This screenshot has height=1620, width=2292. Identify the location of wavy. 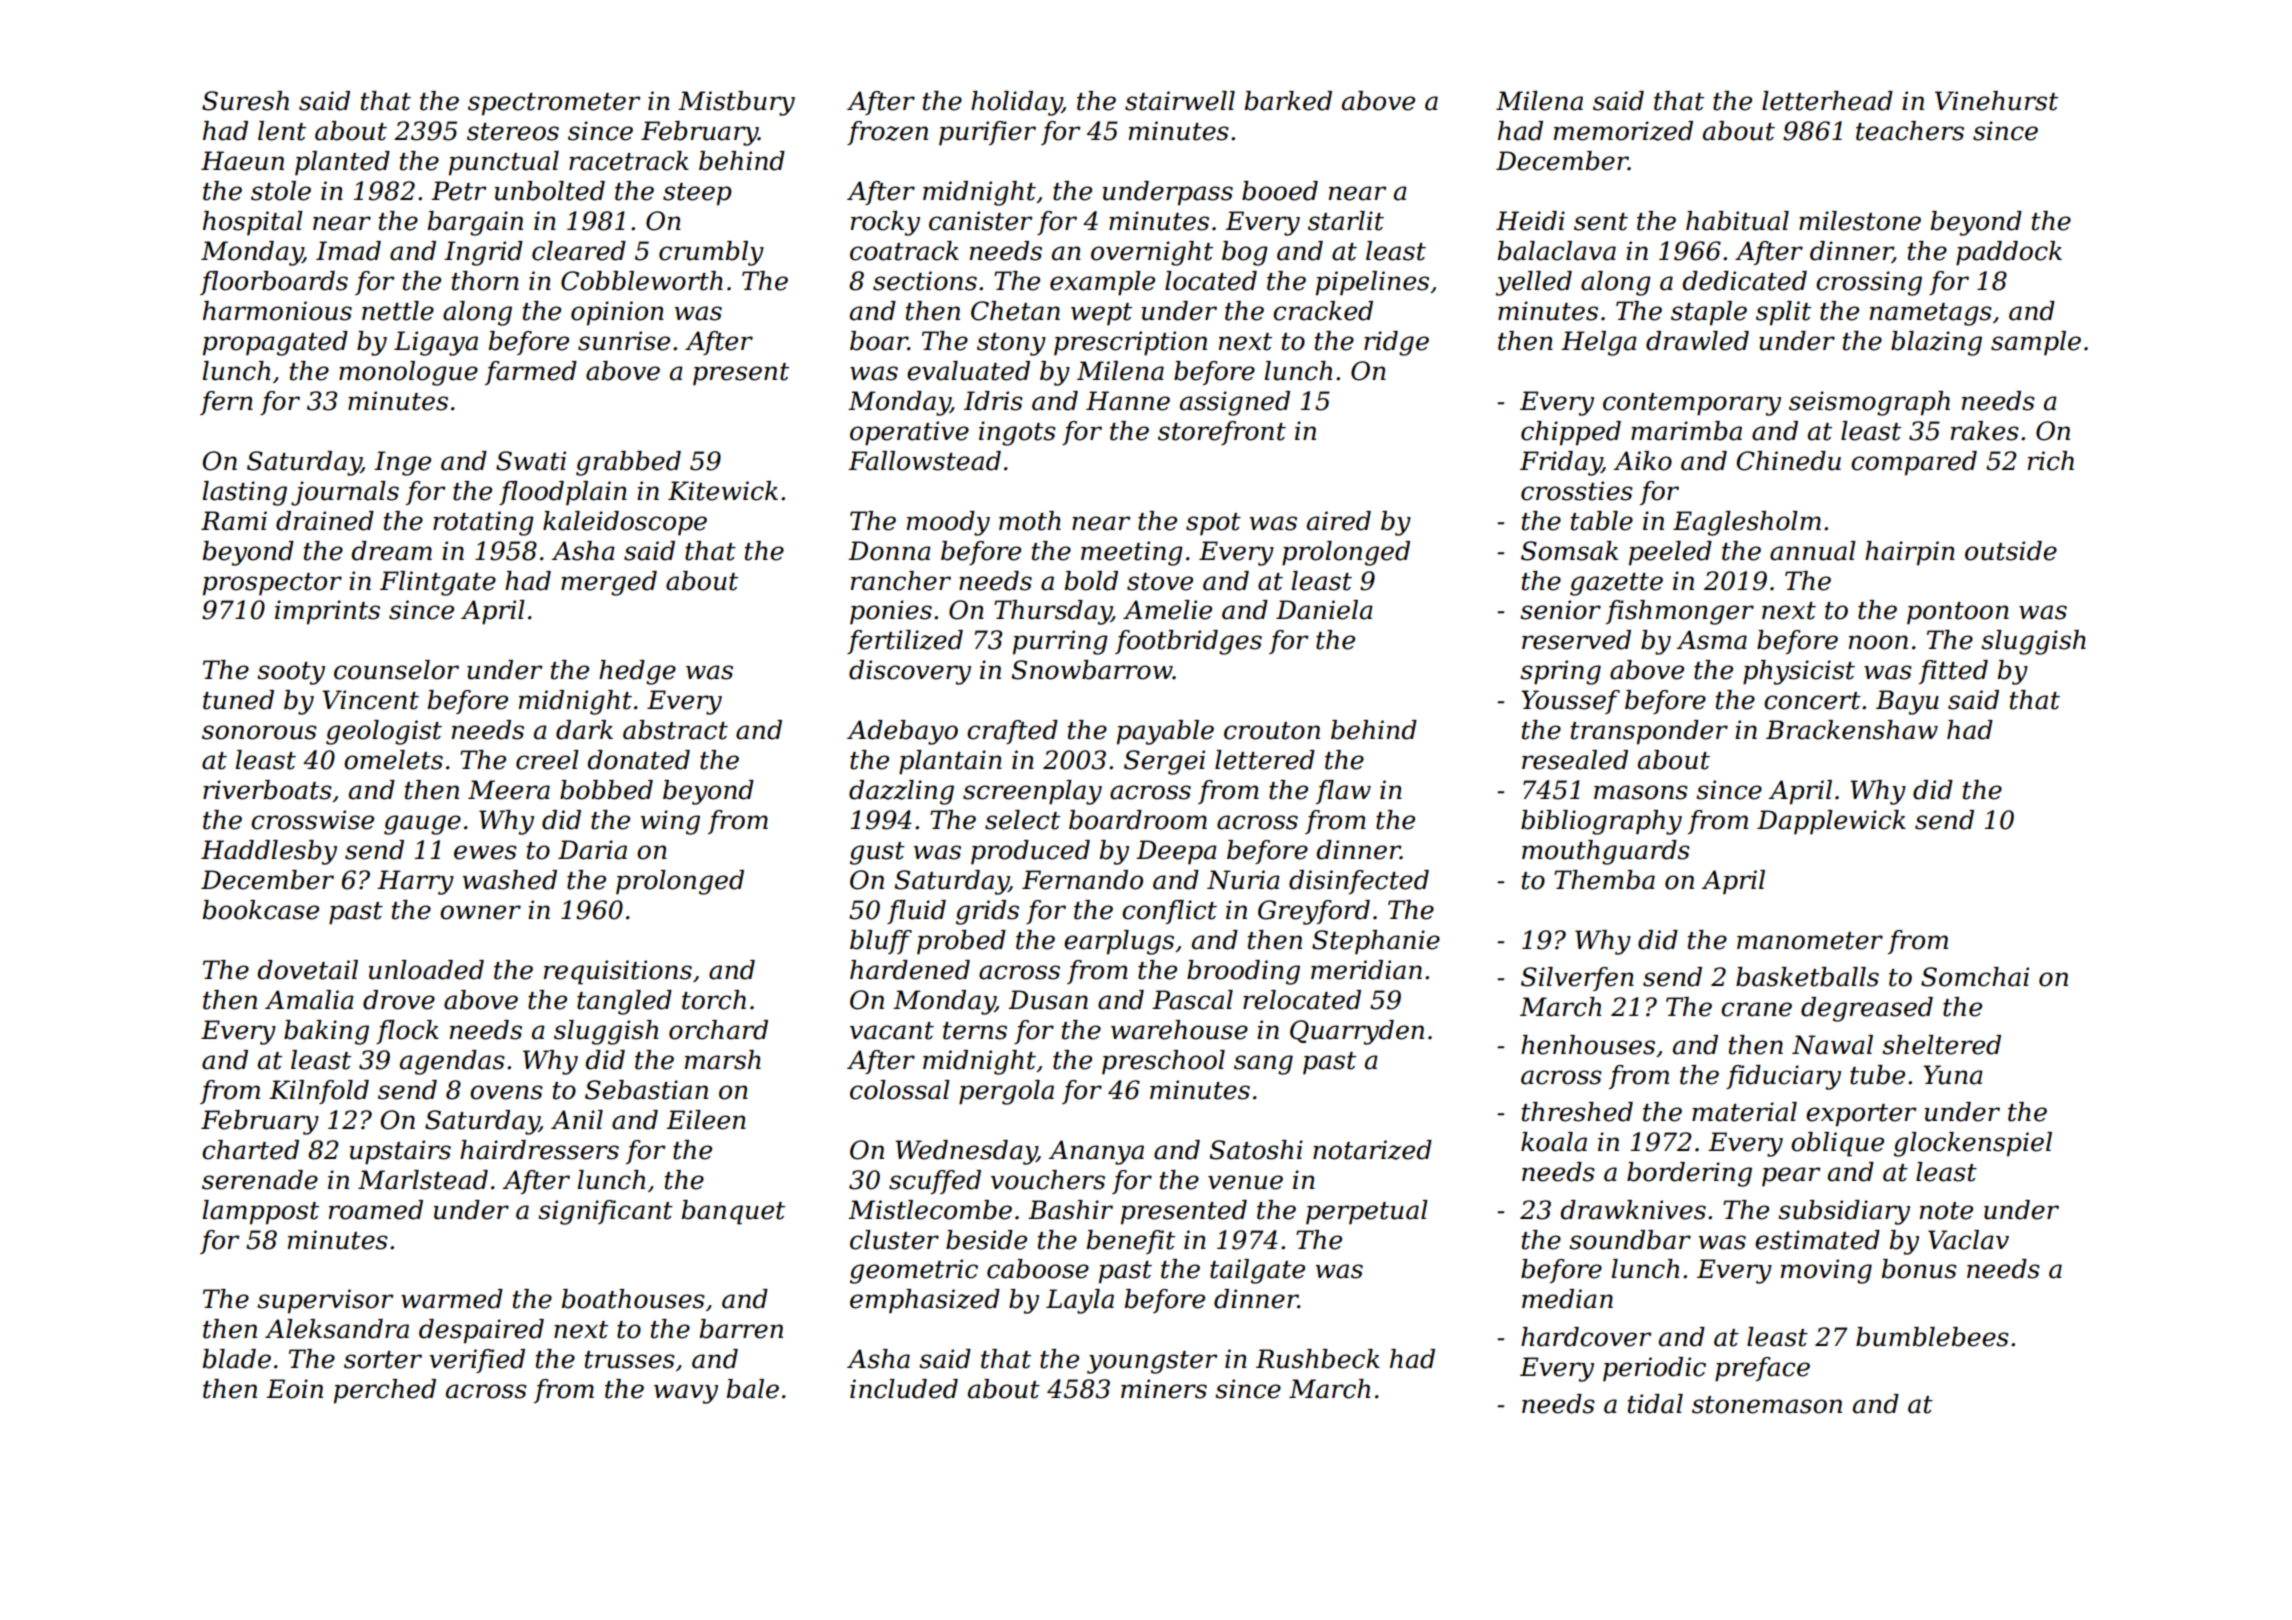
(686, 1394).
